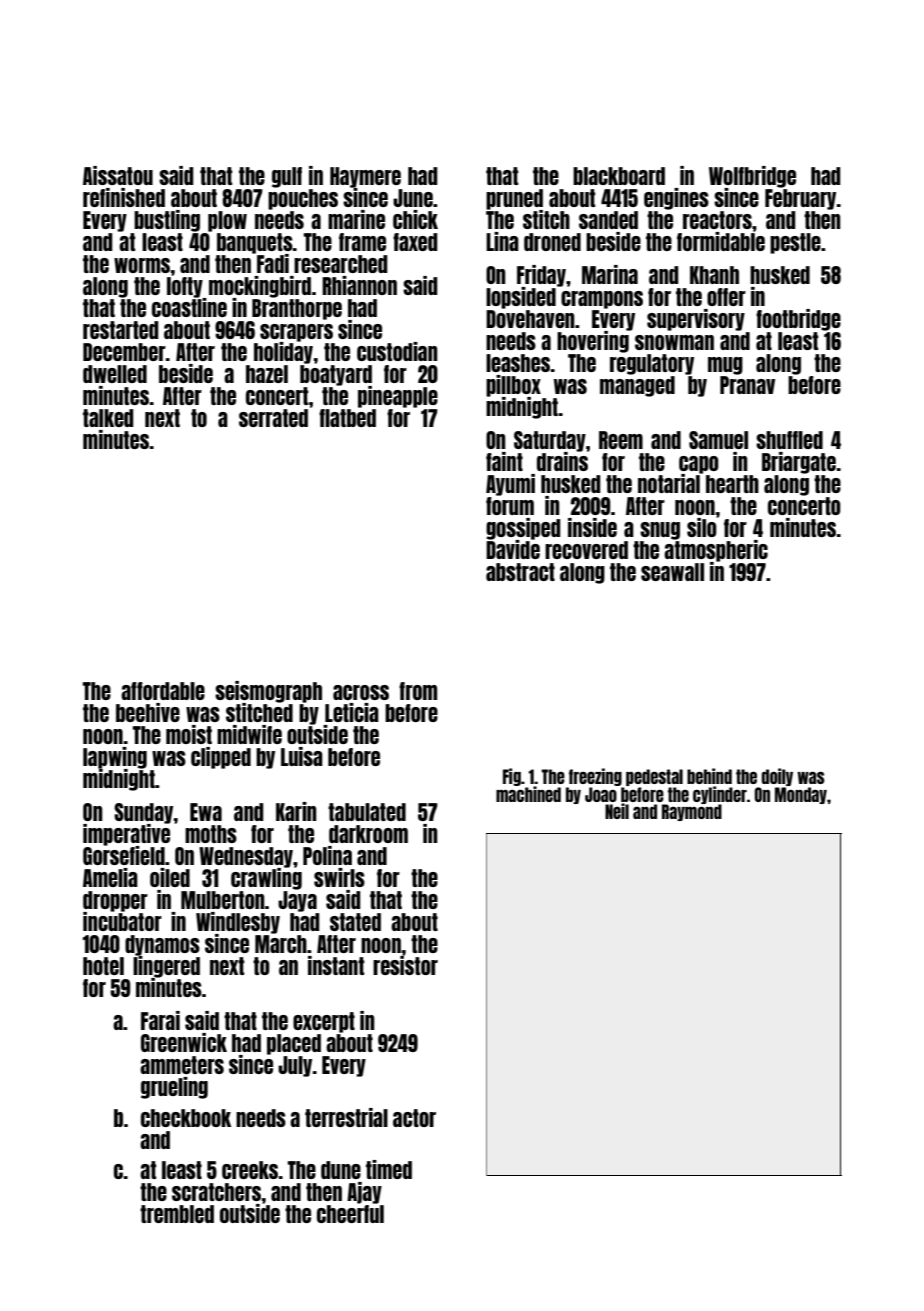 This screenshot has width=924, height=1311. Describe the element at coordinates (287, 177) in the screenshot. I see `gulf` at that location.
